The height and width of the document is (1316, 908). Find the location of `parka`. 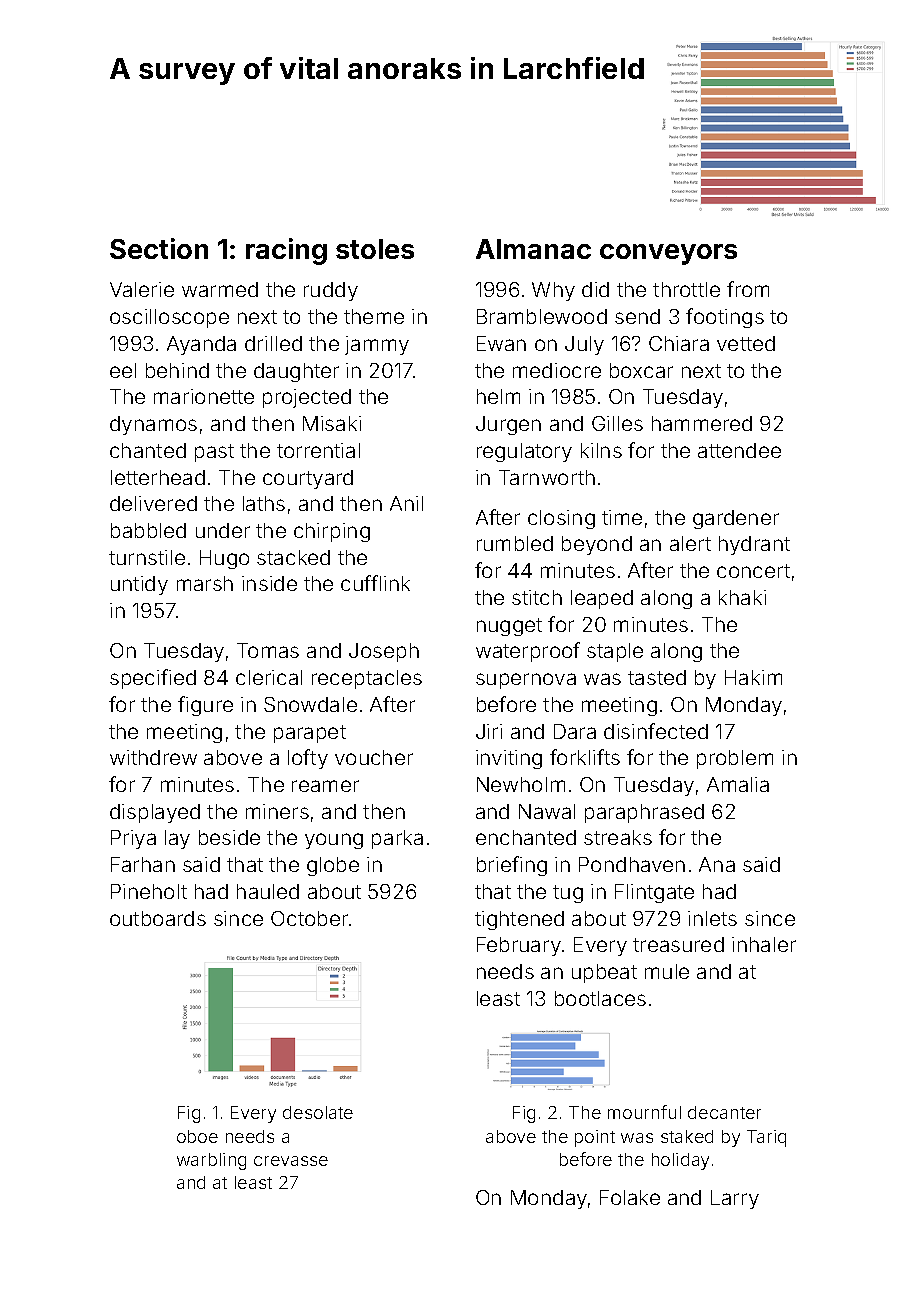

parka is located at coordinates (397, 839).
